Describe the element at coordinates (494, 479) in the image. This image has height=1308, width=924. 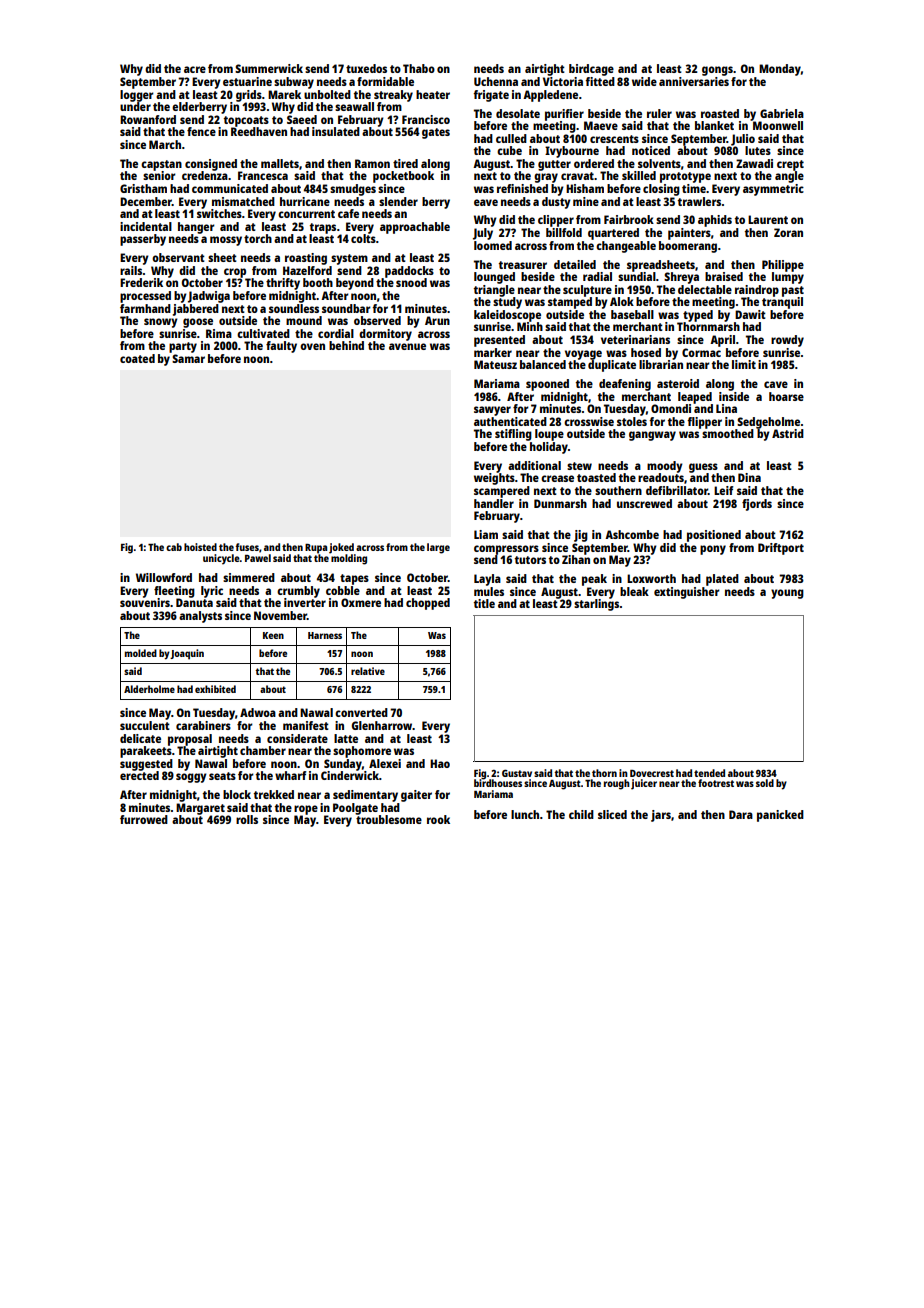
I see `weights` at that location.
